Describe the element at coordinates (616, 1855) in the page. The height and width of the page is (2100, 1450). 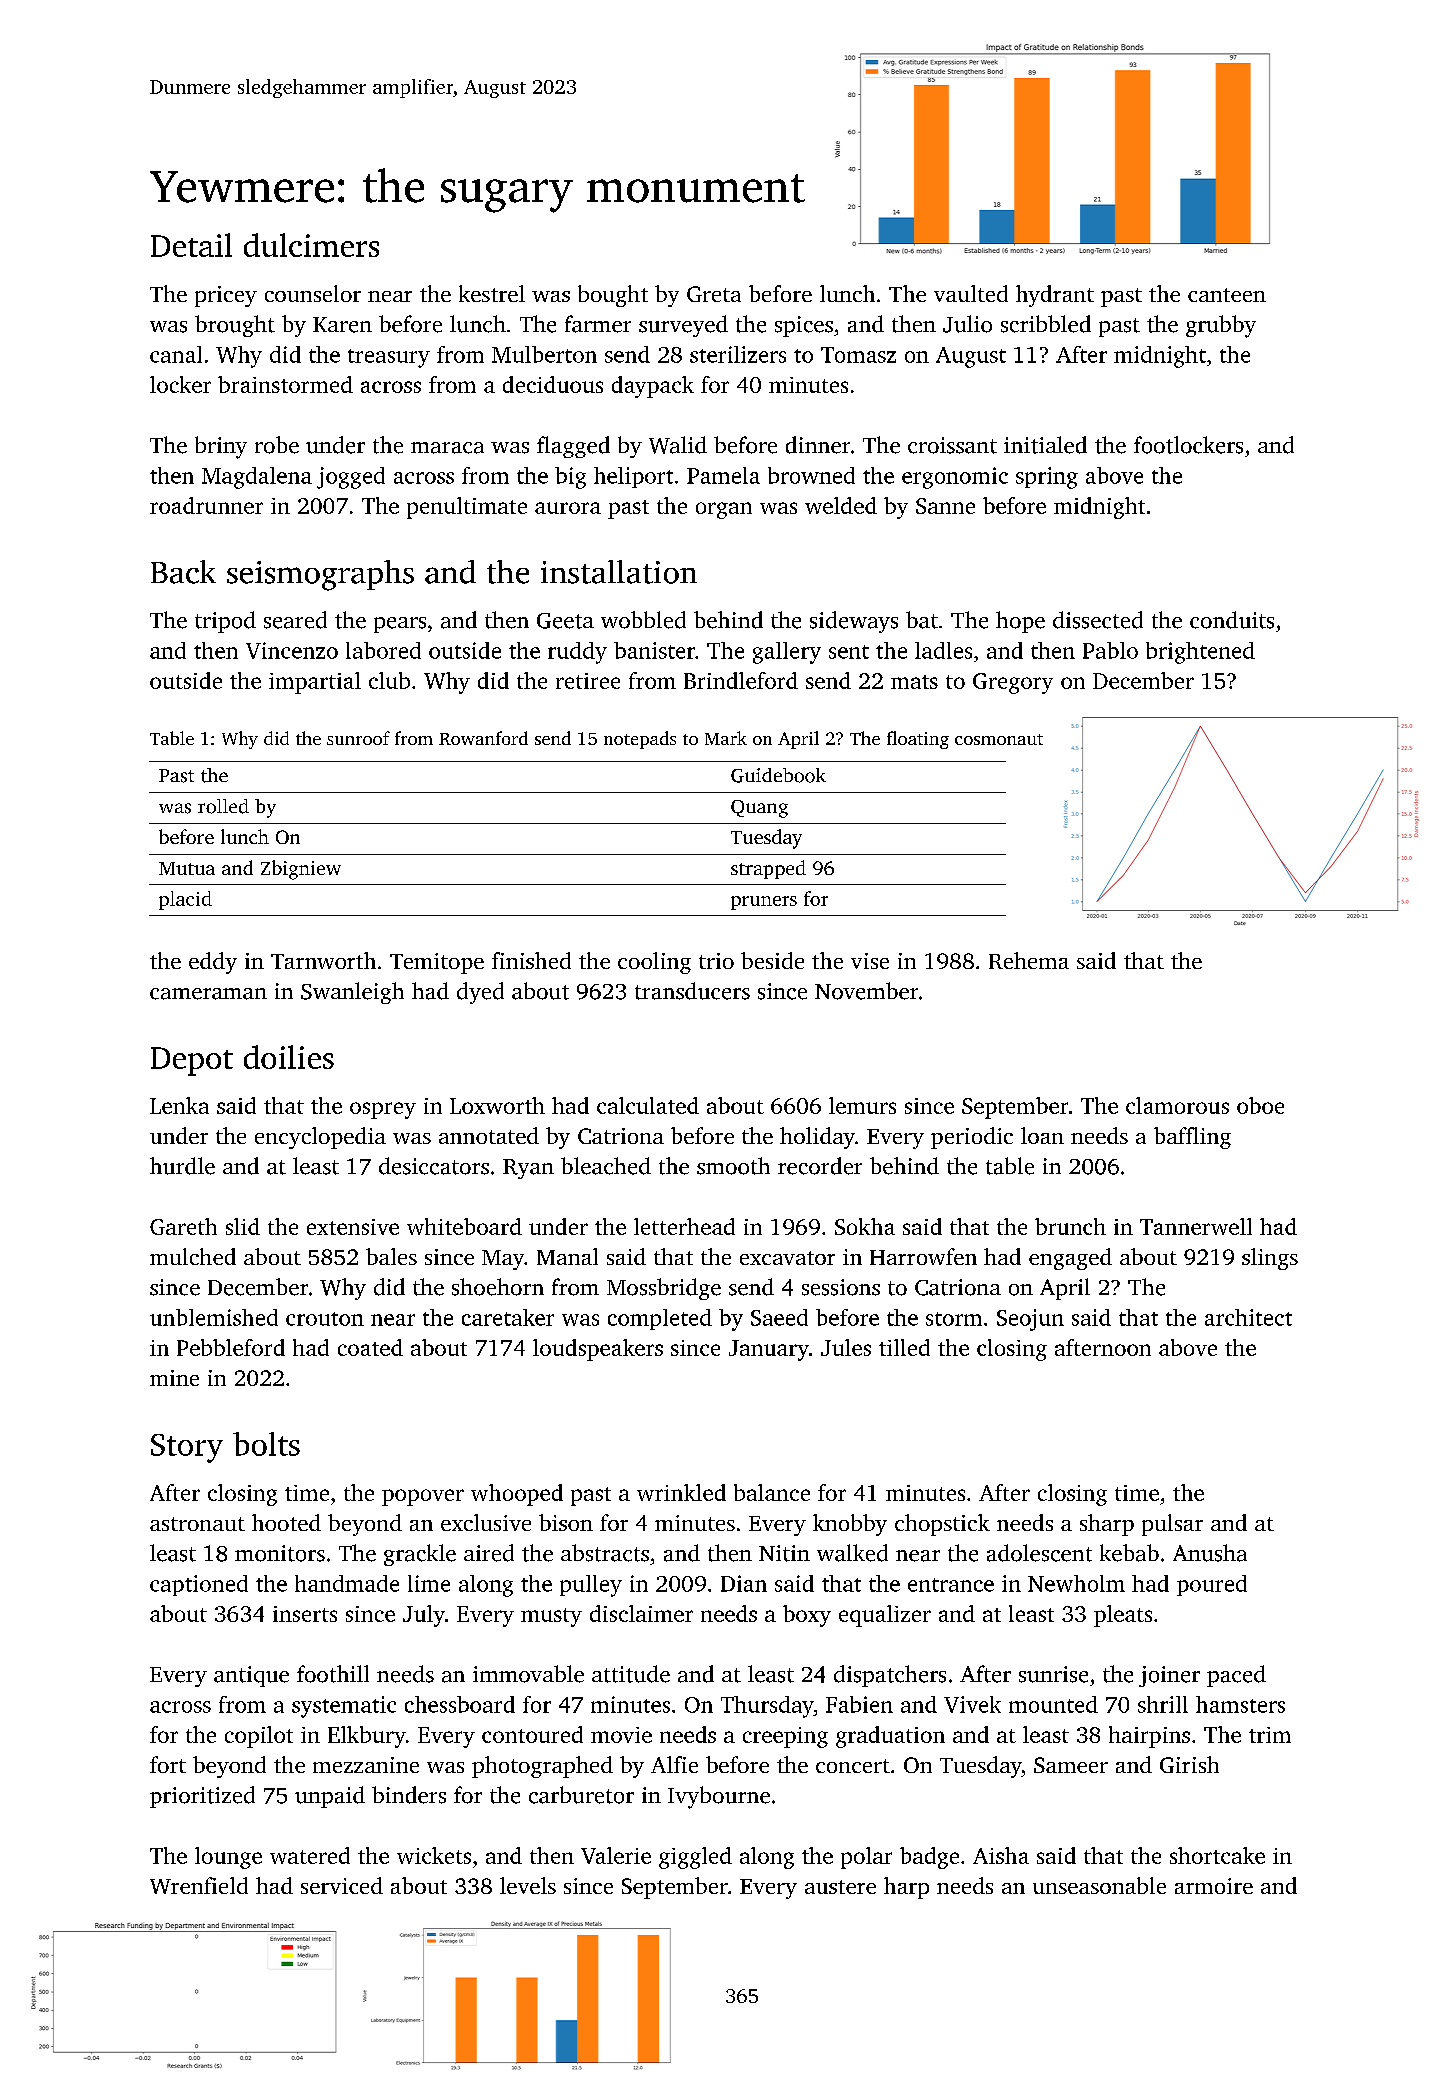
I see `Valerie` at that location.
